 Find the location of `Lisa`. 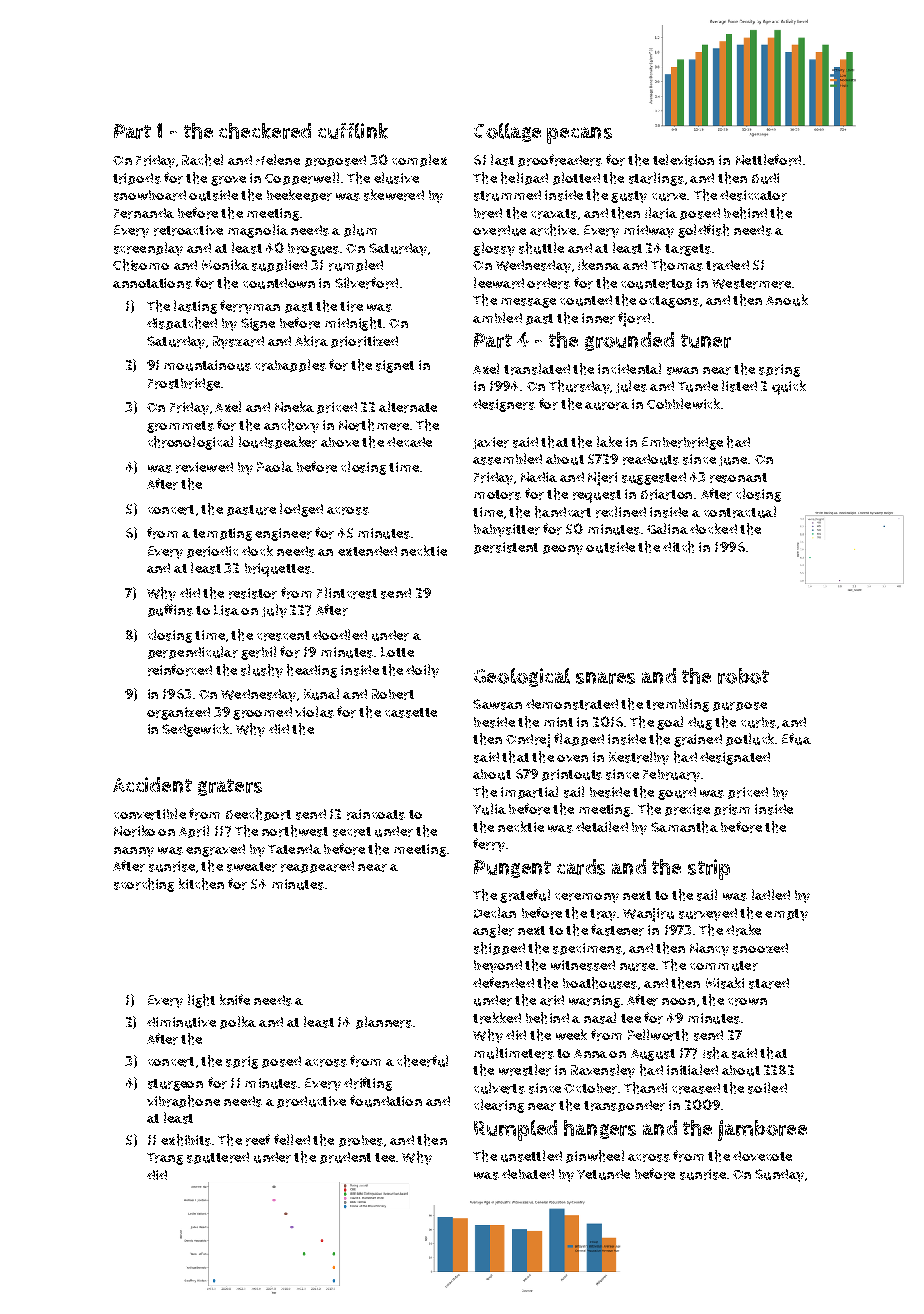

Lisa is located at coordinates (226, 610).
